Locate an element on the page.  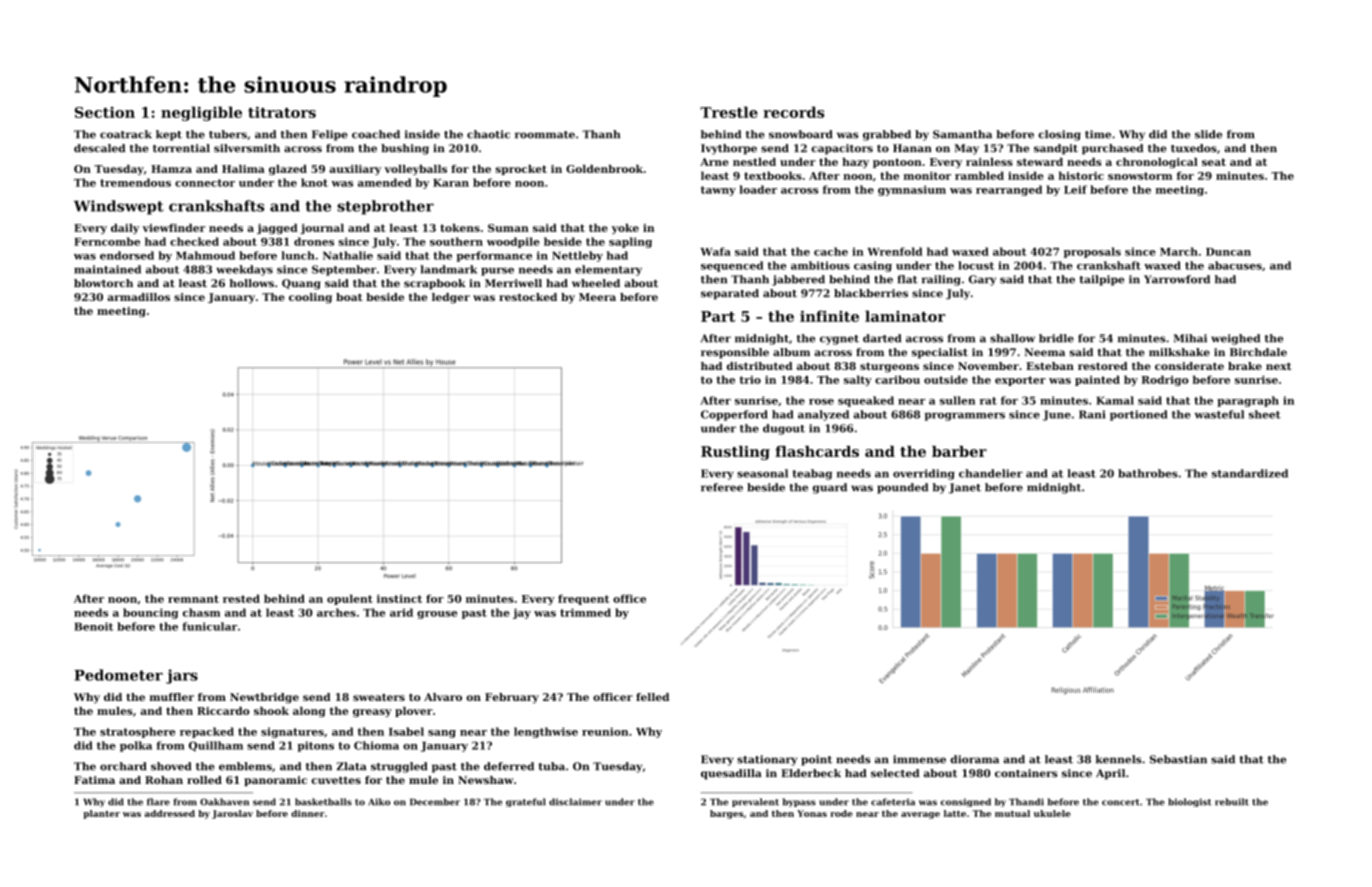
time is located at coordinates (1098, 134).
